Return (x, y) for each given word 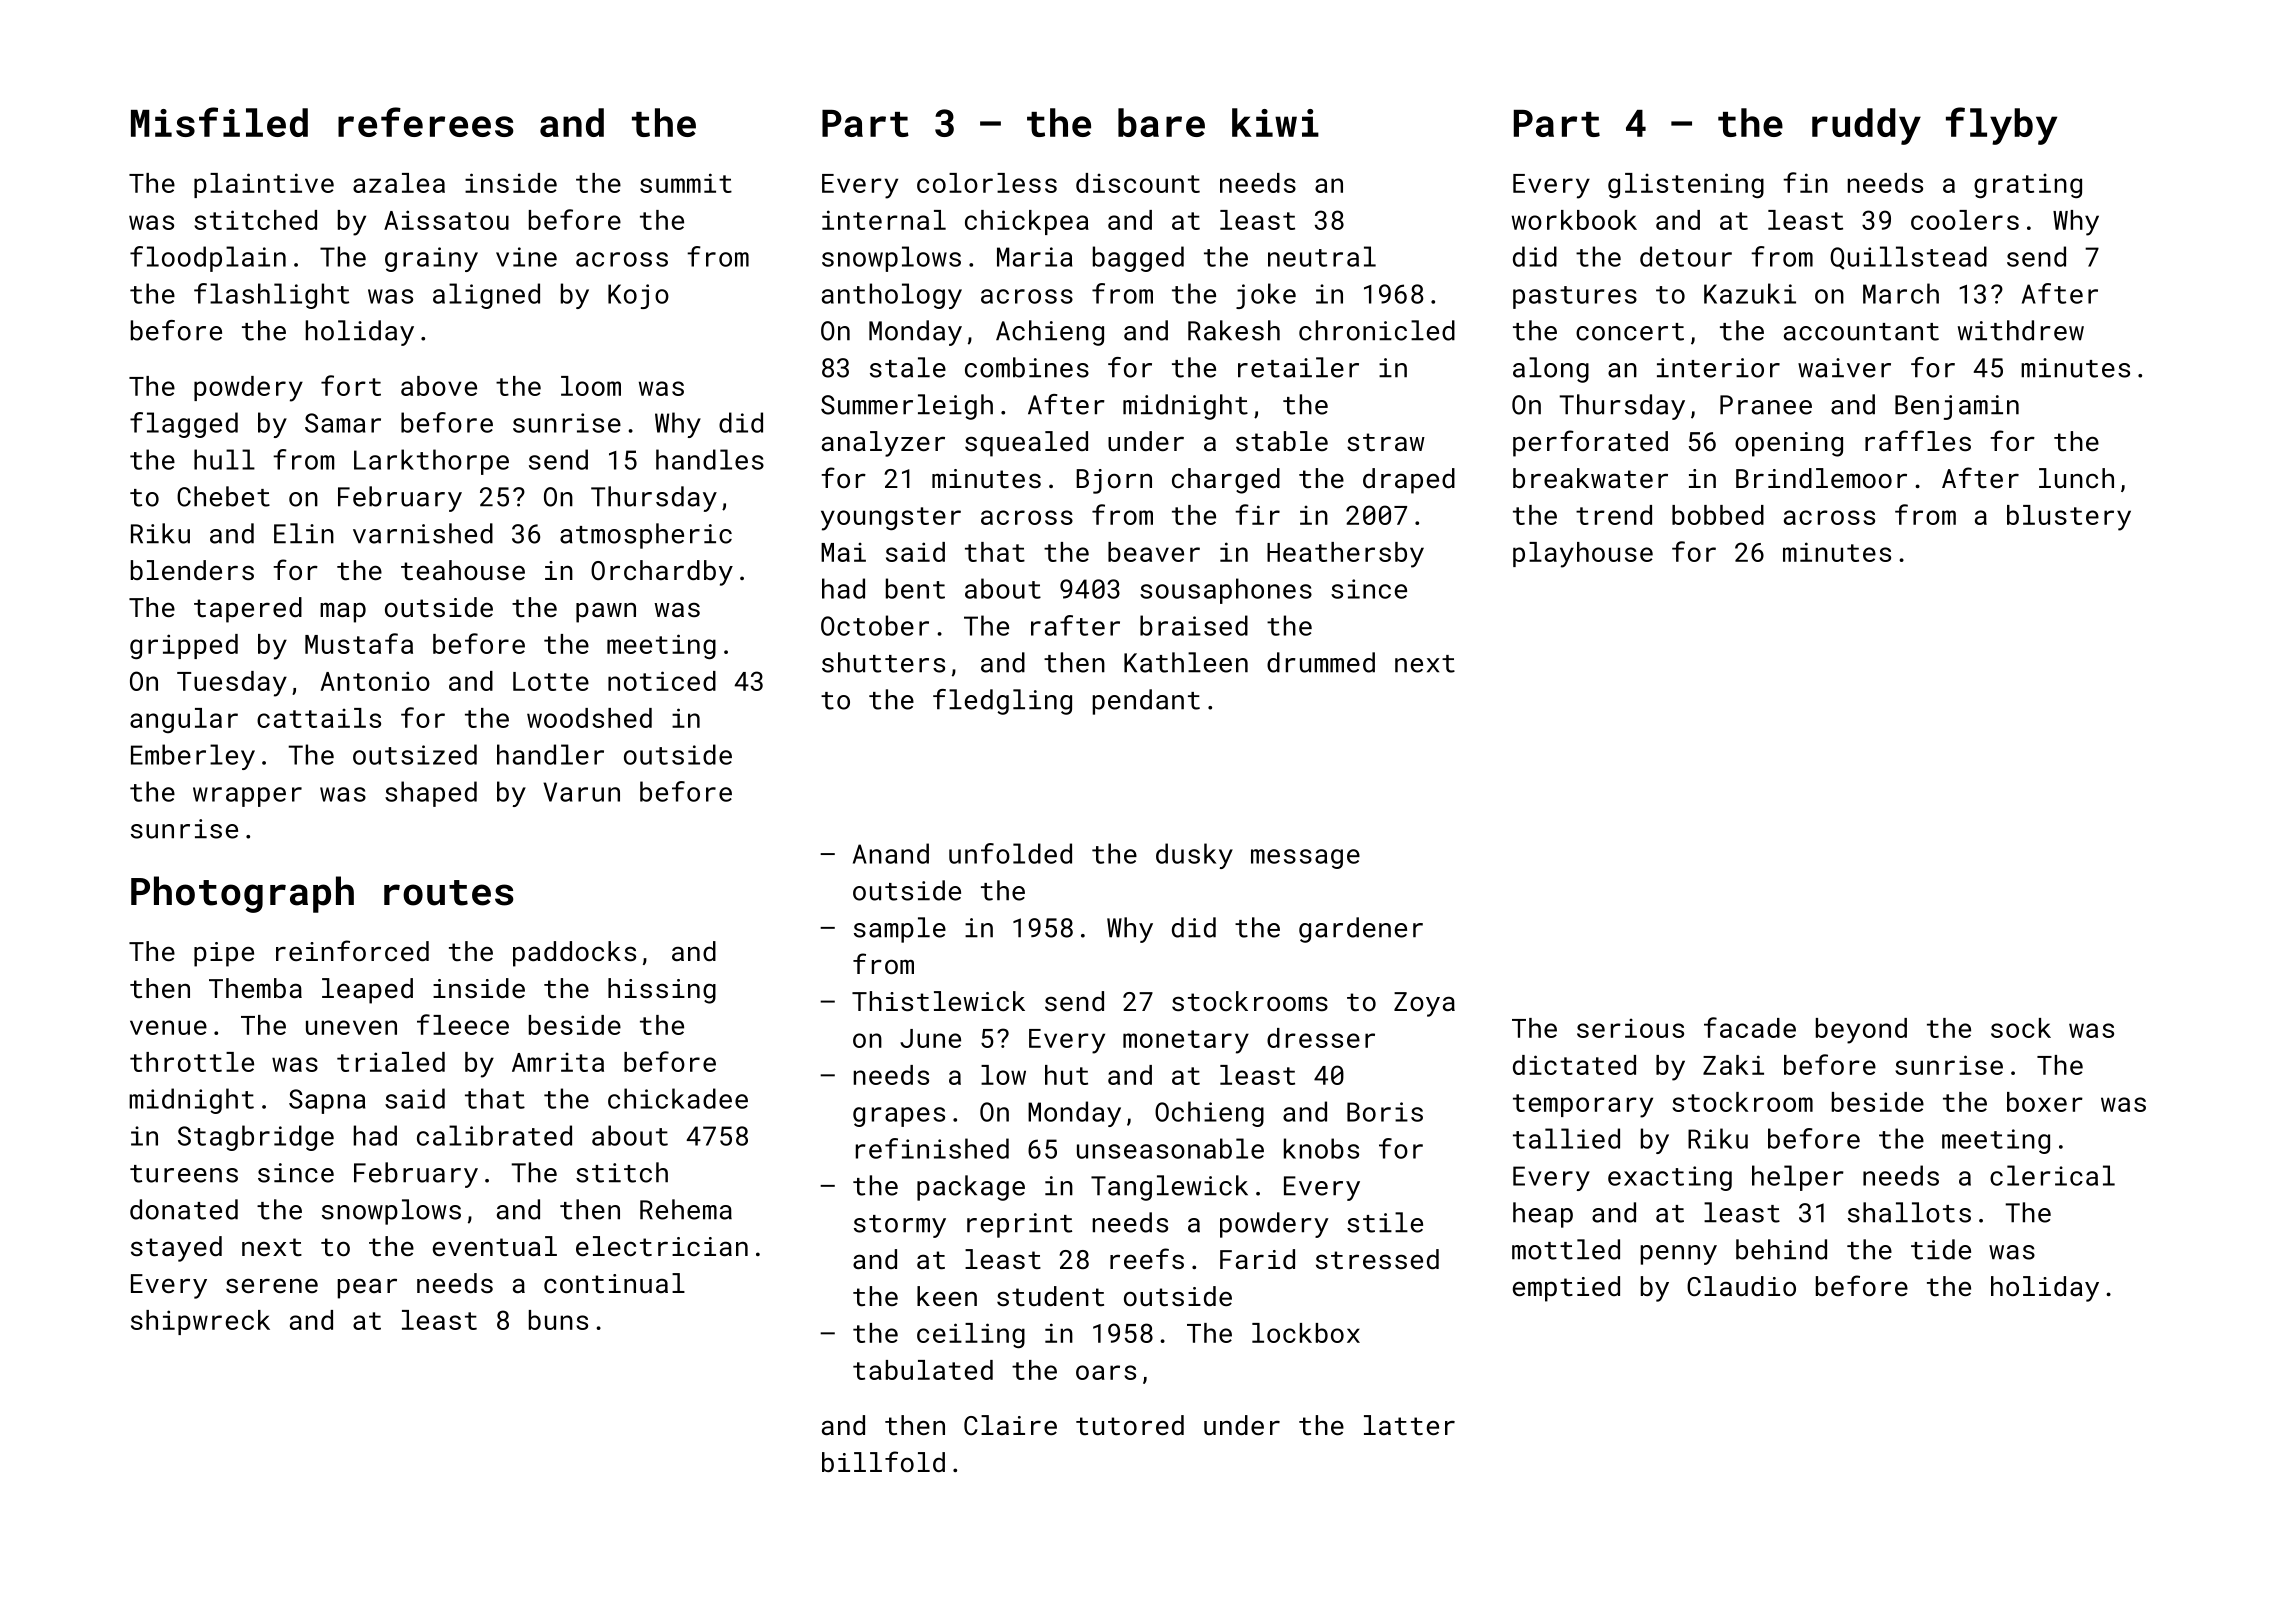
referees (425, 122)
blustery (2069, 518)
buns (558, 1320)
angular (184, 720)
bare (1161, 122)
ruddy (1866, 126)
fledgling (1002, 702)
